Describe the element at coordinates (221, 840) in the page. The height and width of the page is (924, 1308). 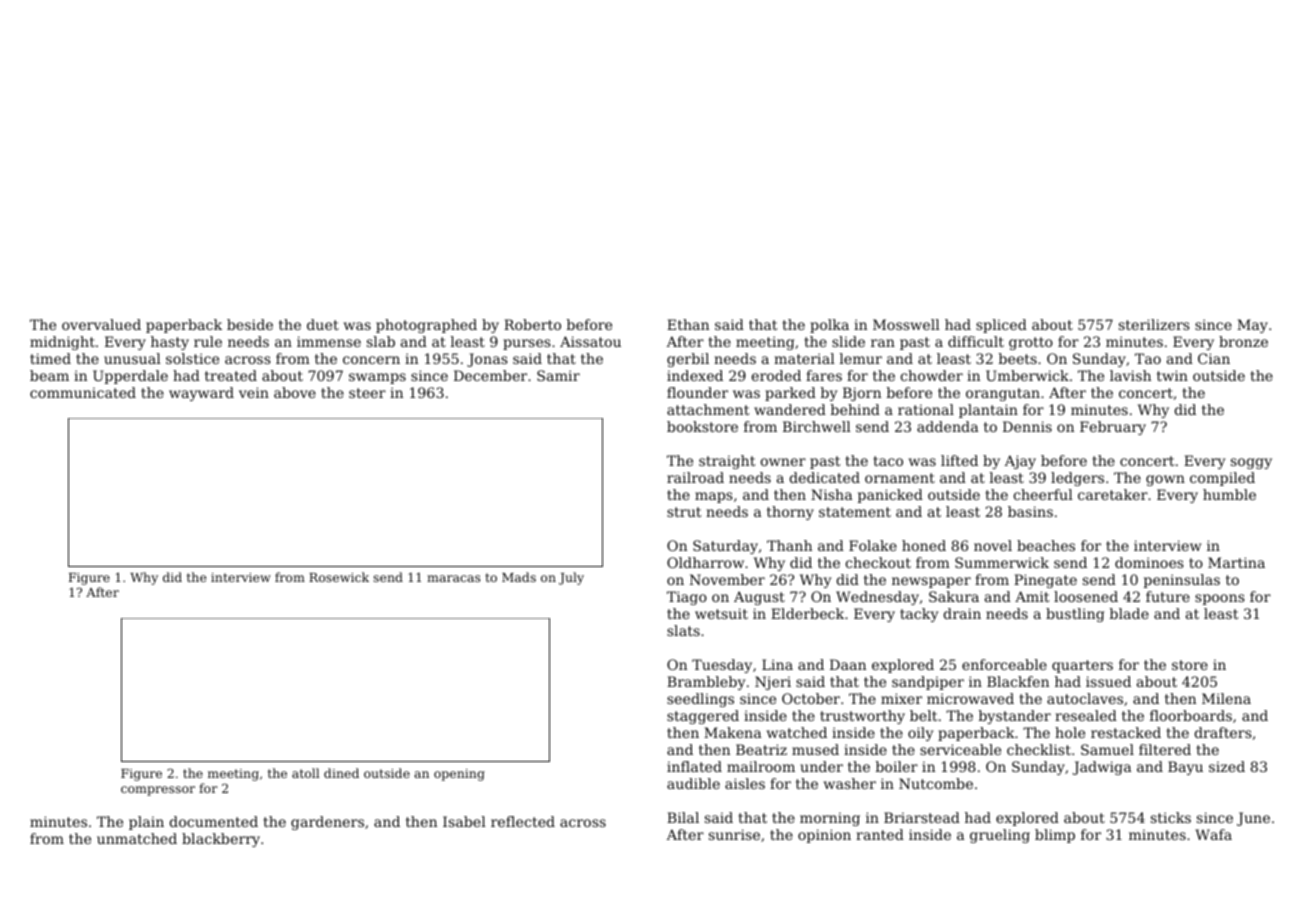
I see `blackberry` at that location.
